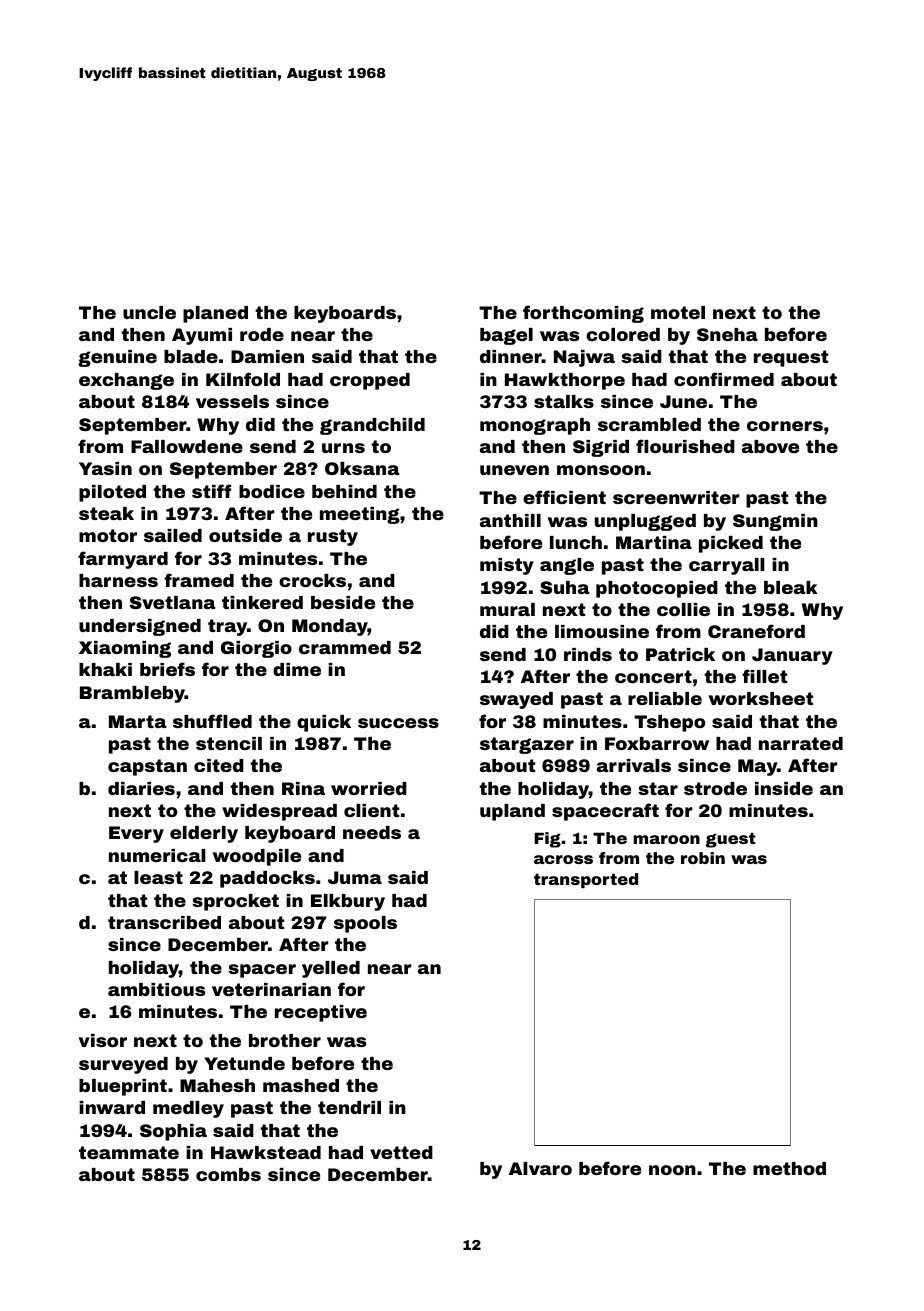 This screenshot has width=924, height=1311. What do you see at coordinates (301, 1085) in the screenshot?
I see `mashed` at bounding box center [301, 1085].
